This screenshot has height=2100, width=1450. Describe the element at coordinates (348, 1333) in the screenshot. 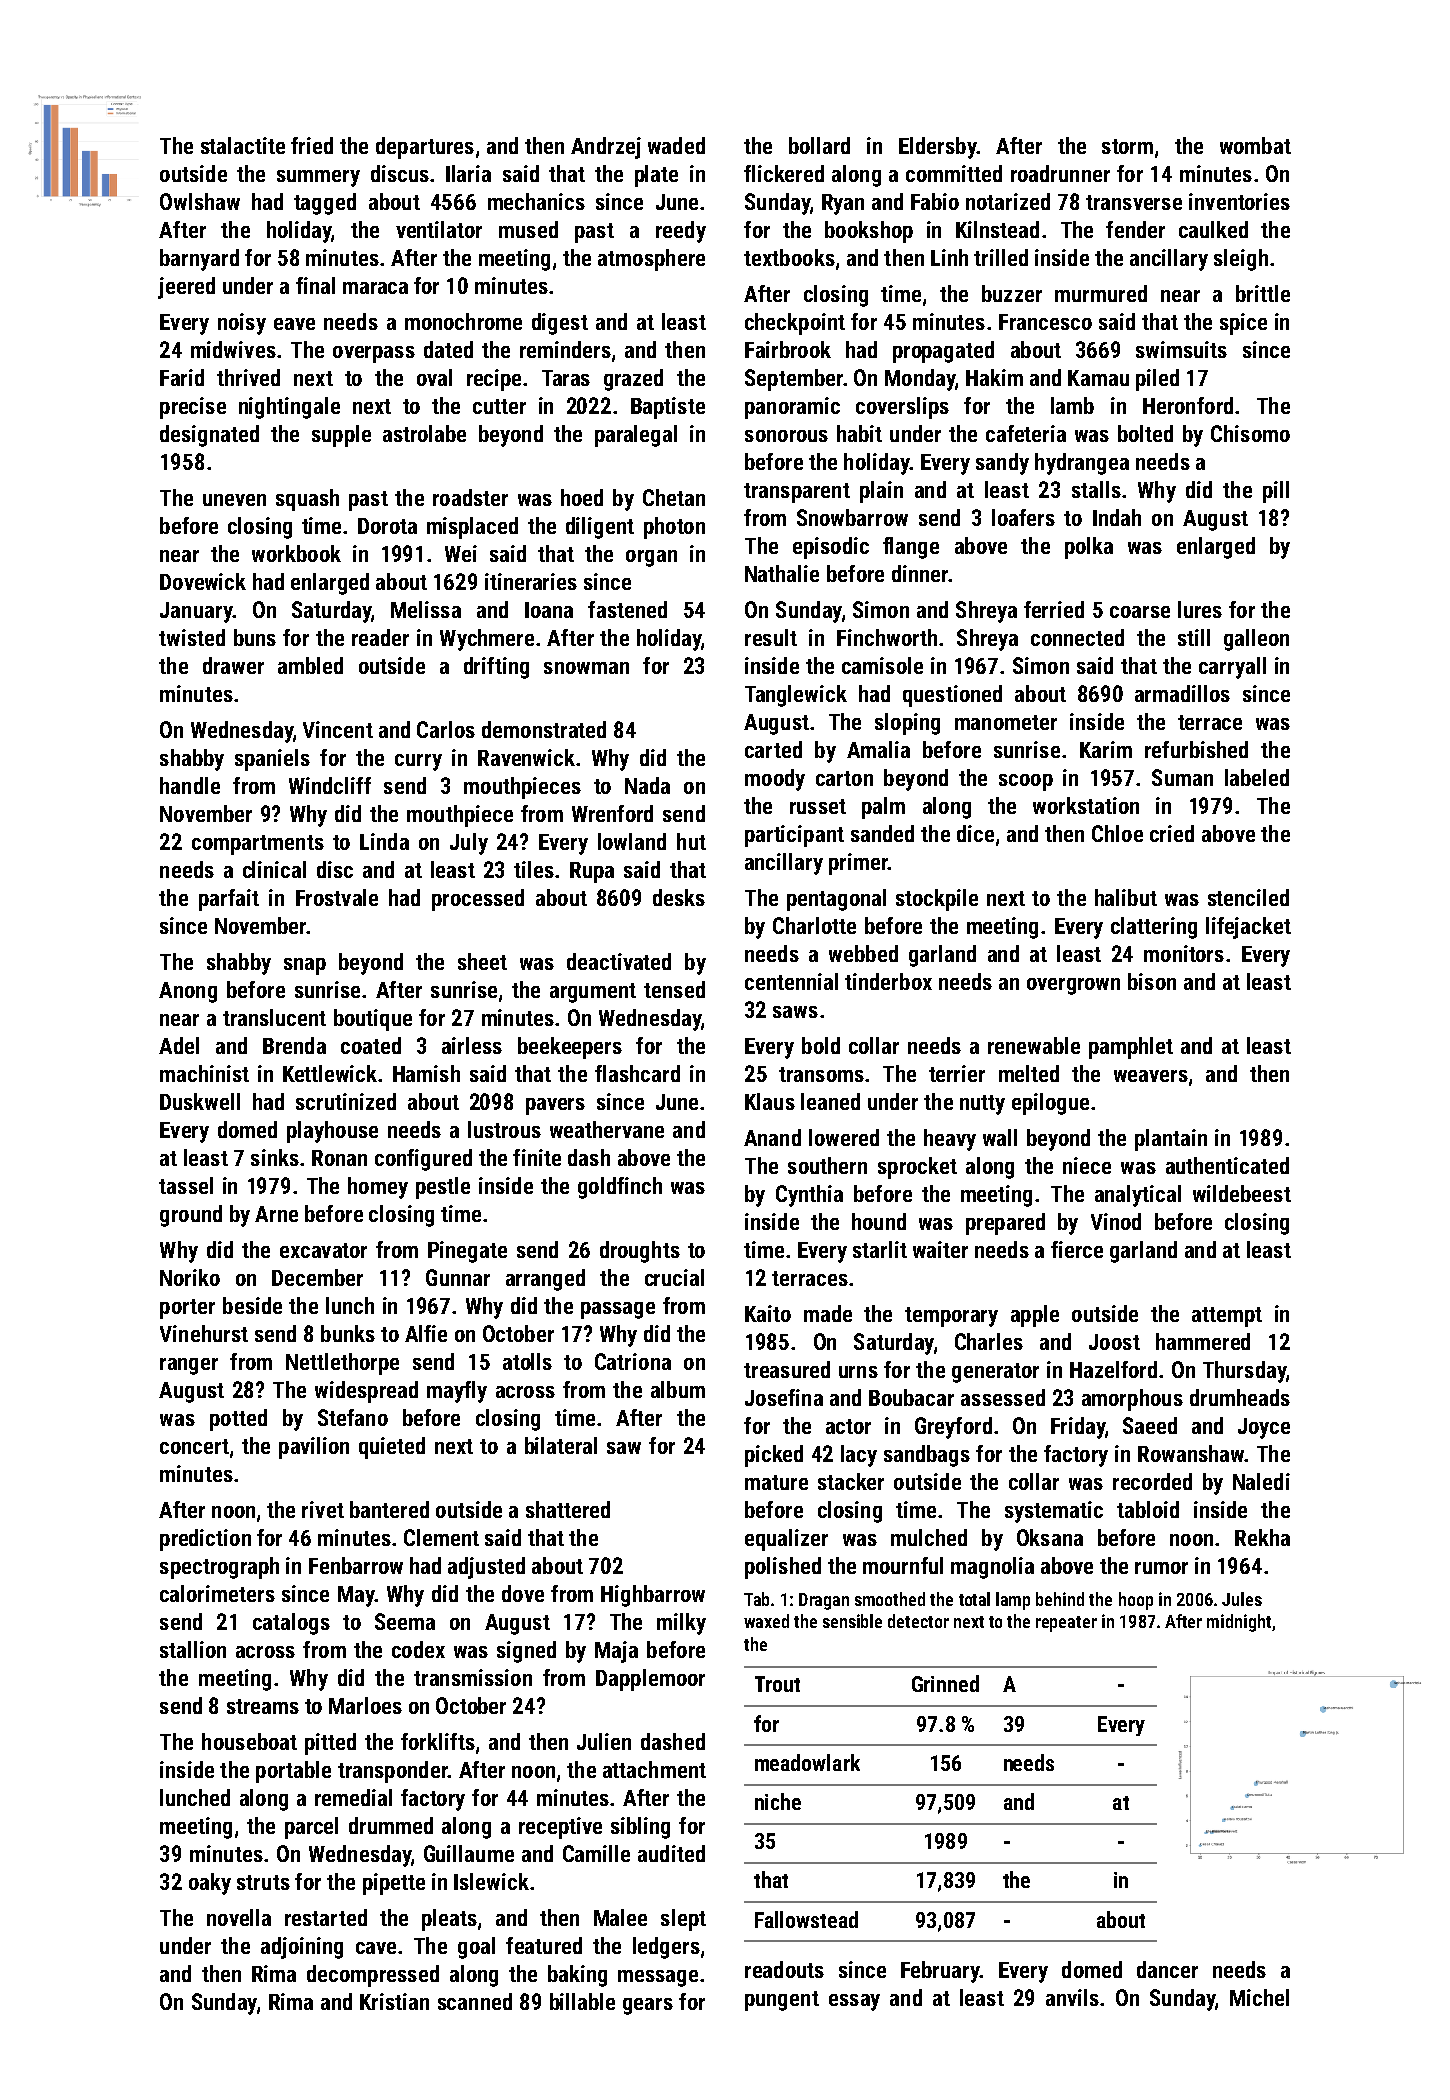

I see `bunks` at that location.
